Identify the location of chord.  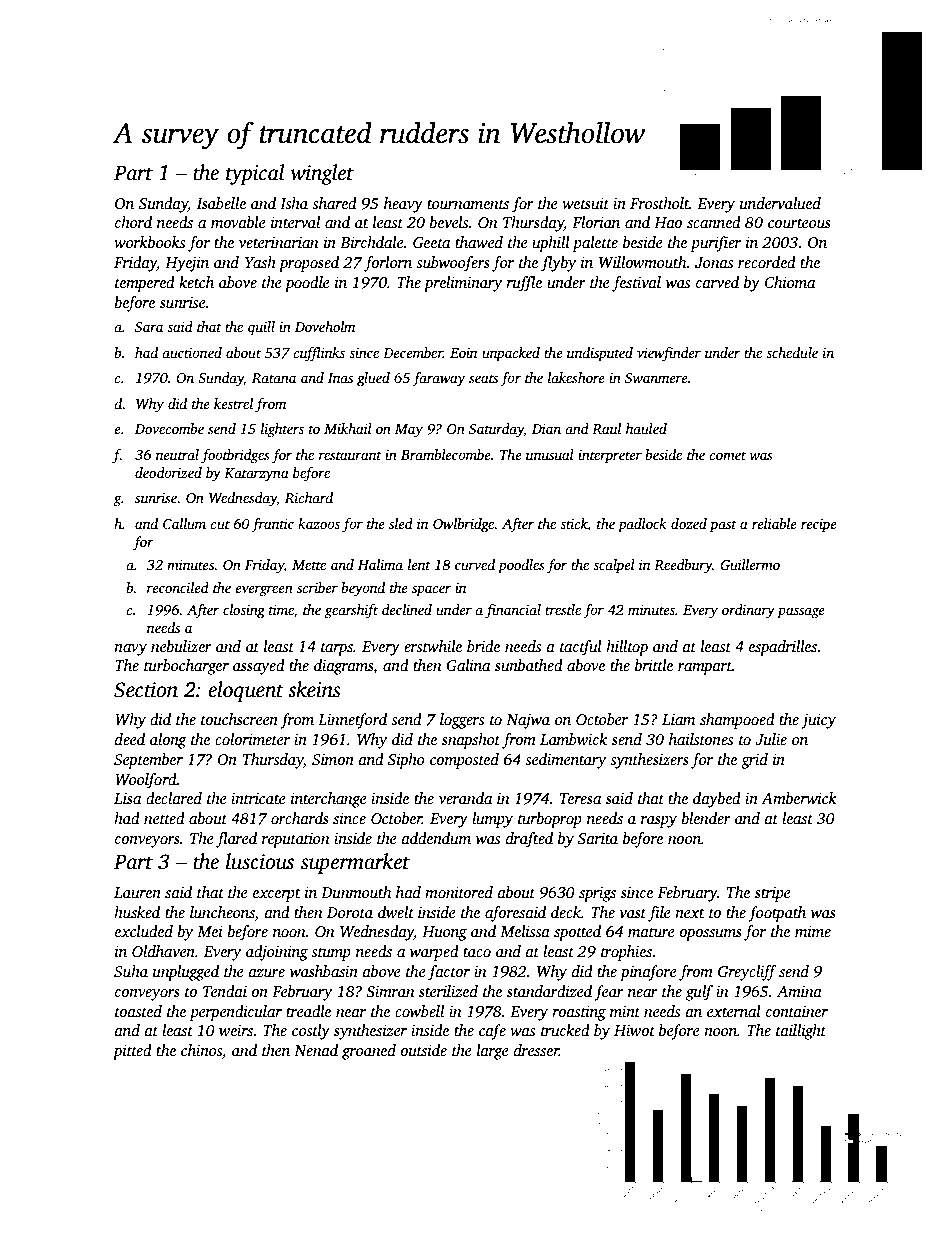
(133, 222).
